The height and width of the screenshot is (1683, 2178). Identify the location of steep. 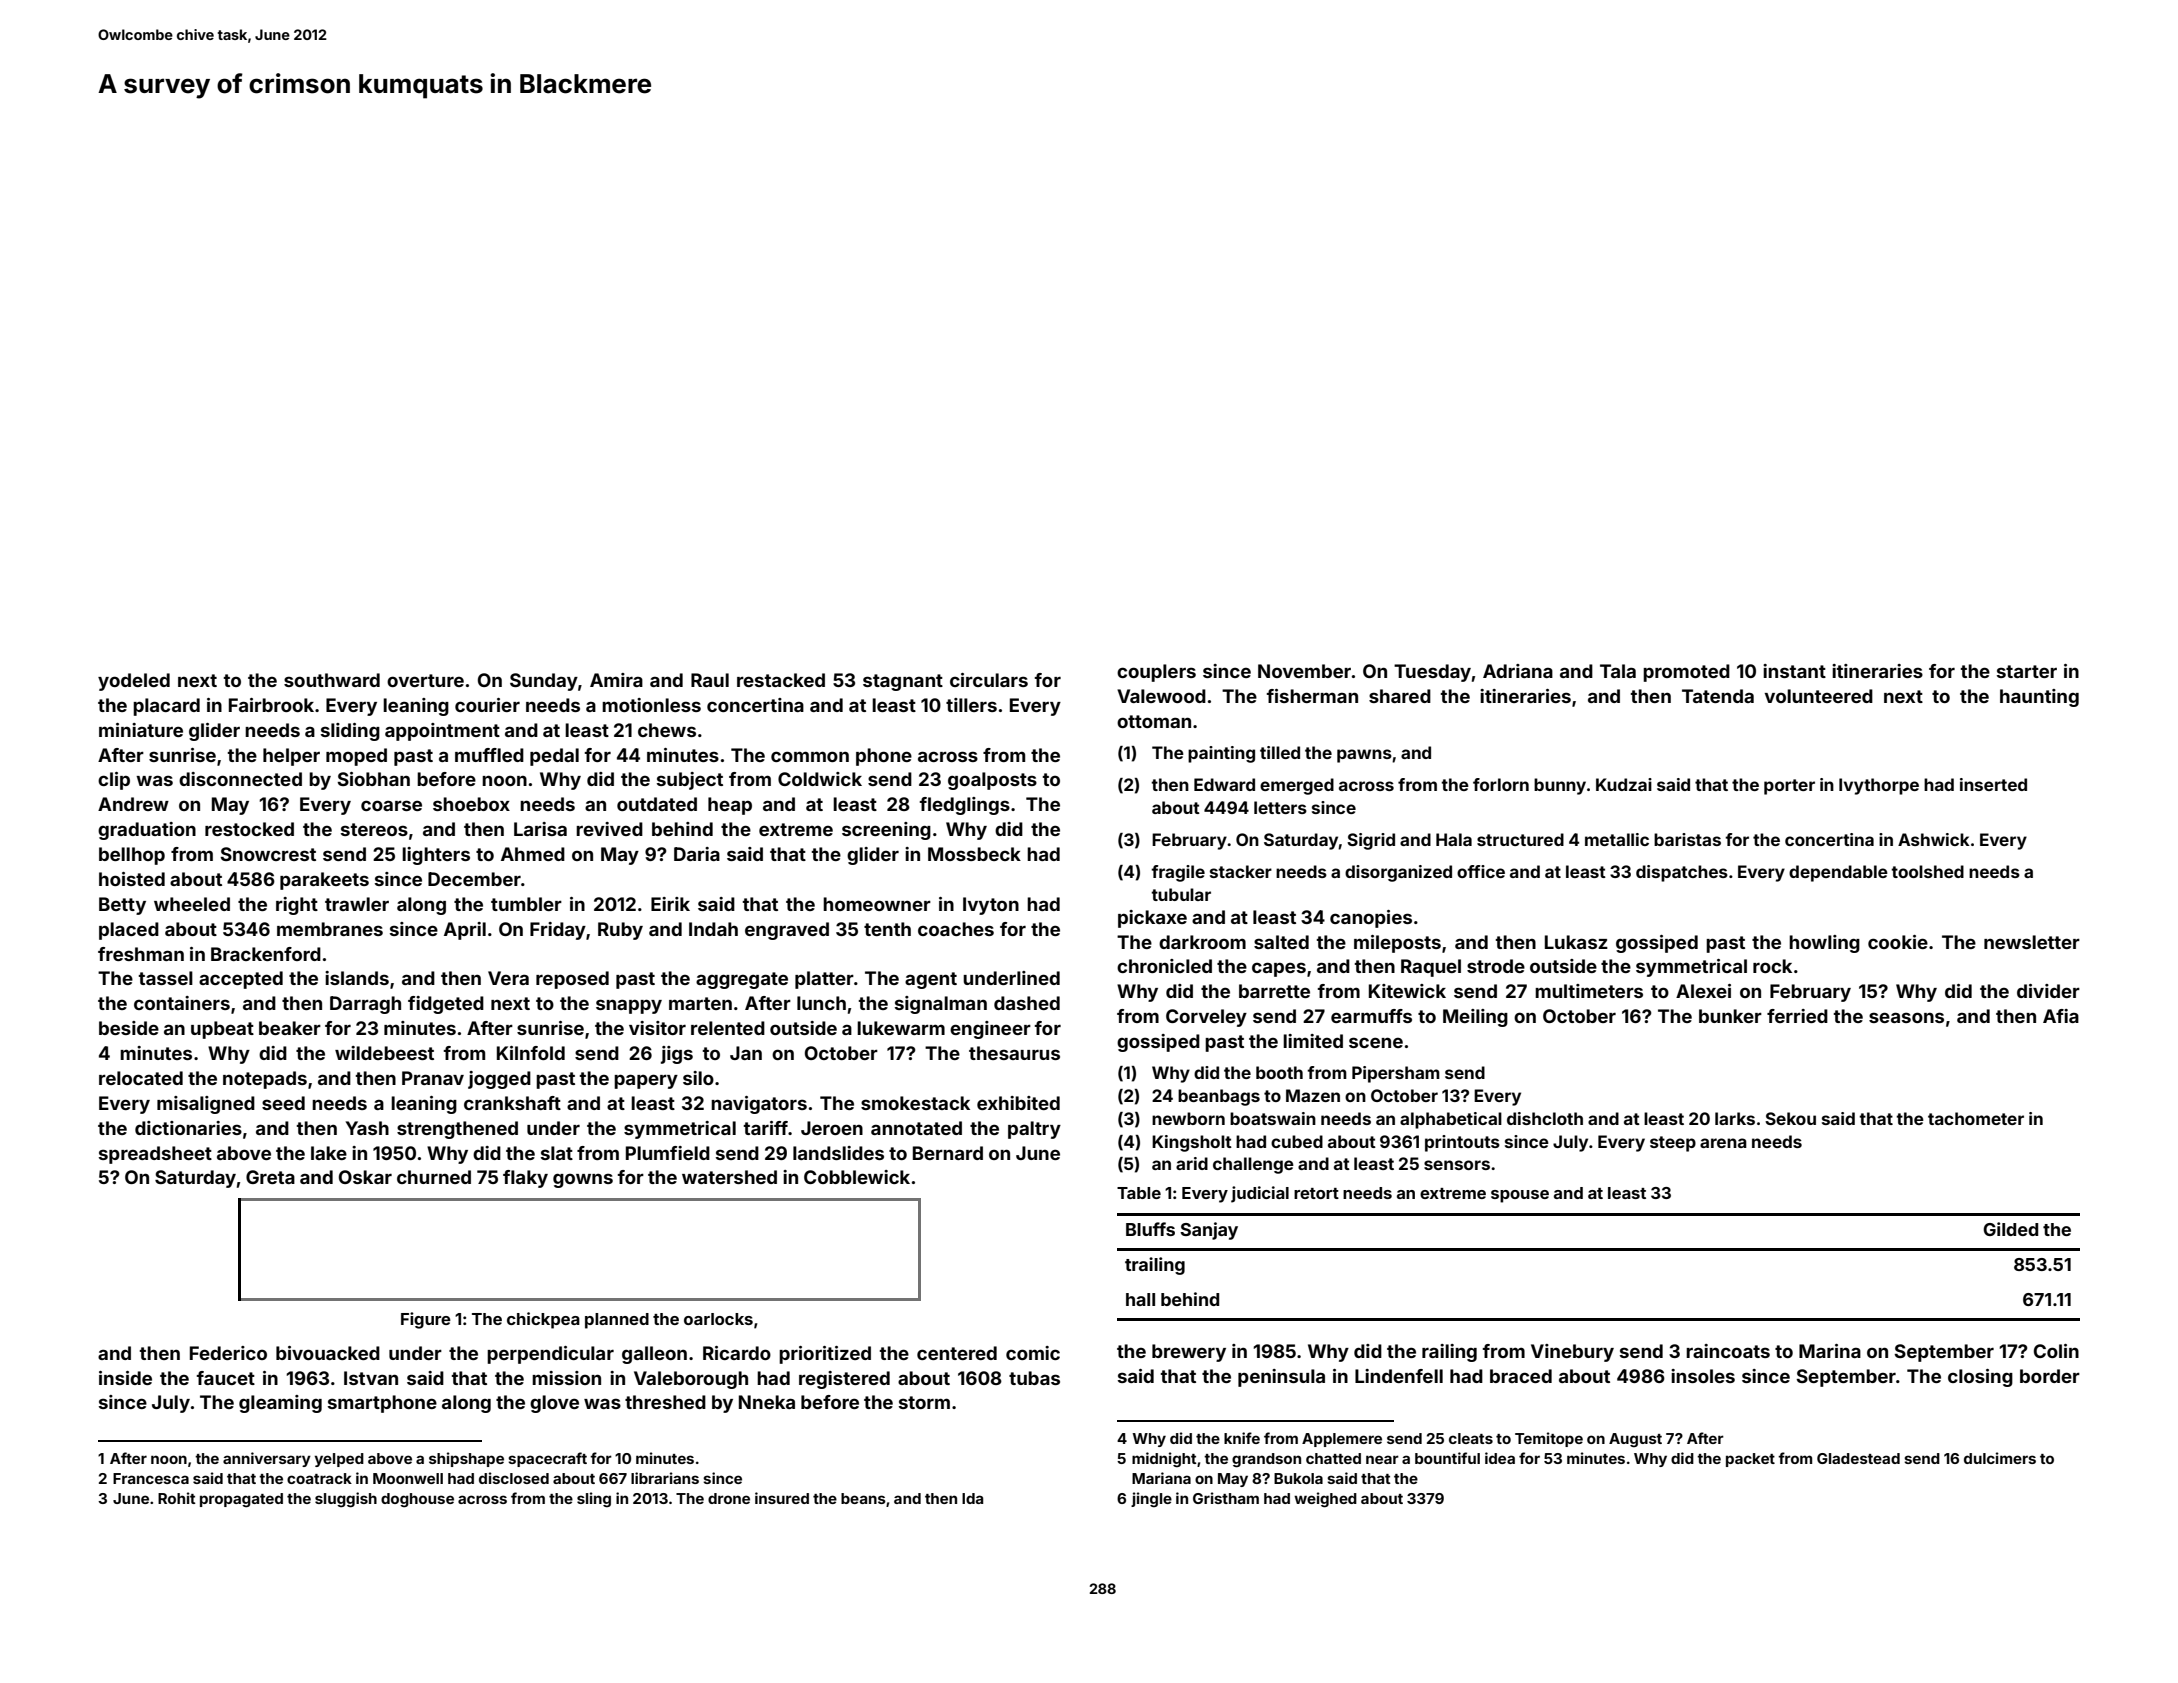
(1673, 1144).
